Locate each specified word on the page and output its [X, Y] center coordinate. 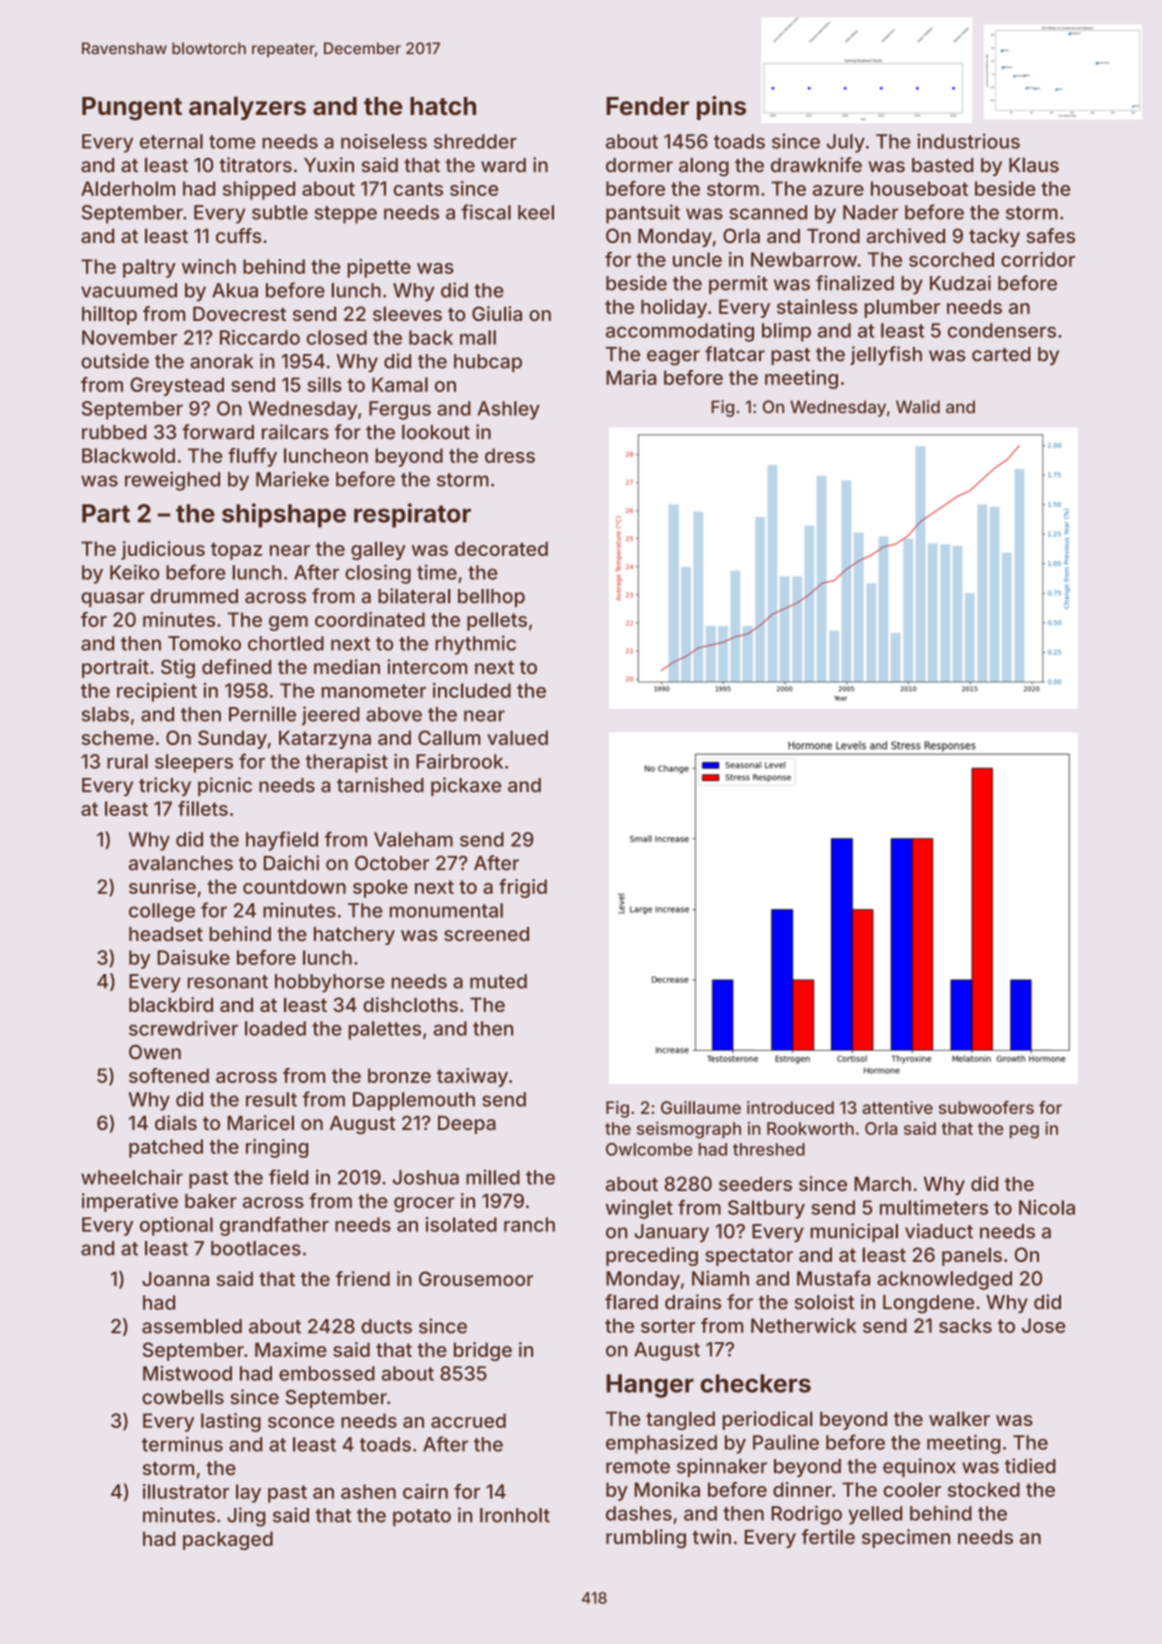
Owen [155, 1052]
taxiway [472, 1077]
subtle [280, 212]
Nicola [1047, 1207]
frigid [523, 888]
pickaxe [466, 786]
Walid [918, 407]
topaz [236, 551]
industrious [968, 141]
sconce [301, 1422]
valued [517, 737]
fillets [203, 808]
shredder [475, 141]
